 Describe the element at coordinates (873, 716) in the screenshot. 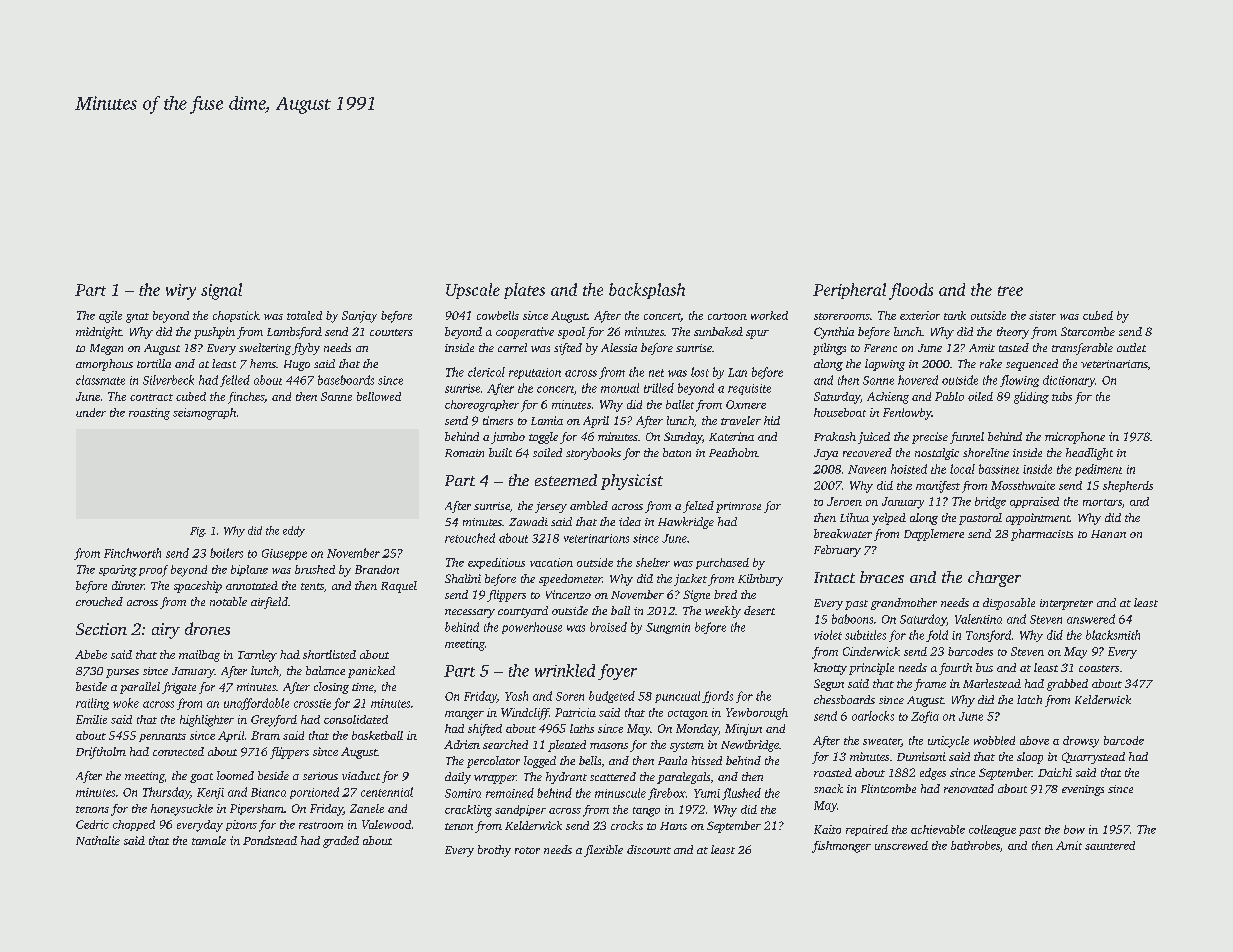

I see `oarlocks` at that location.
